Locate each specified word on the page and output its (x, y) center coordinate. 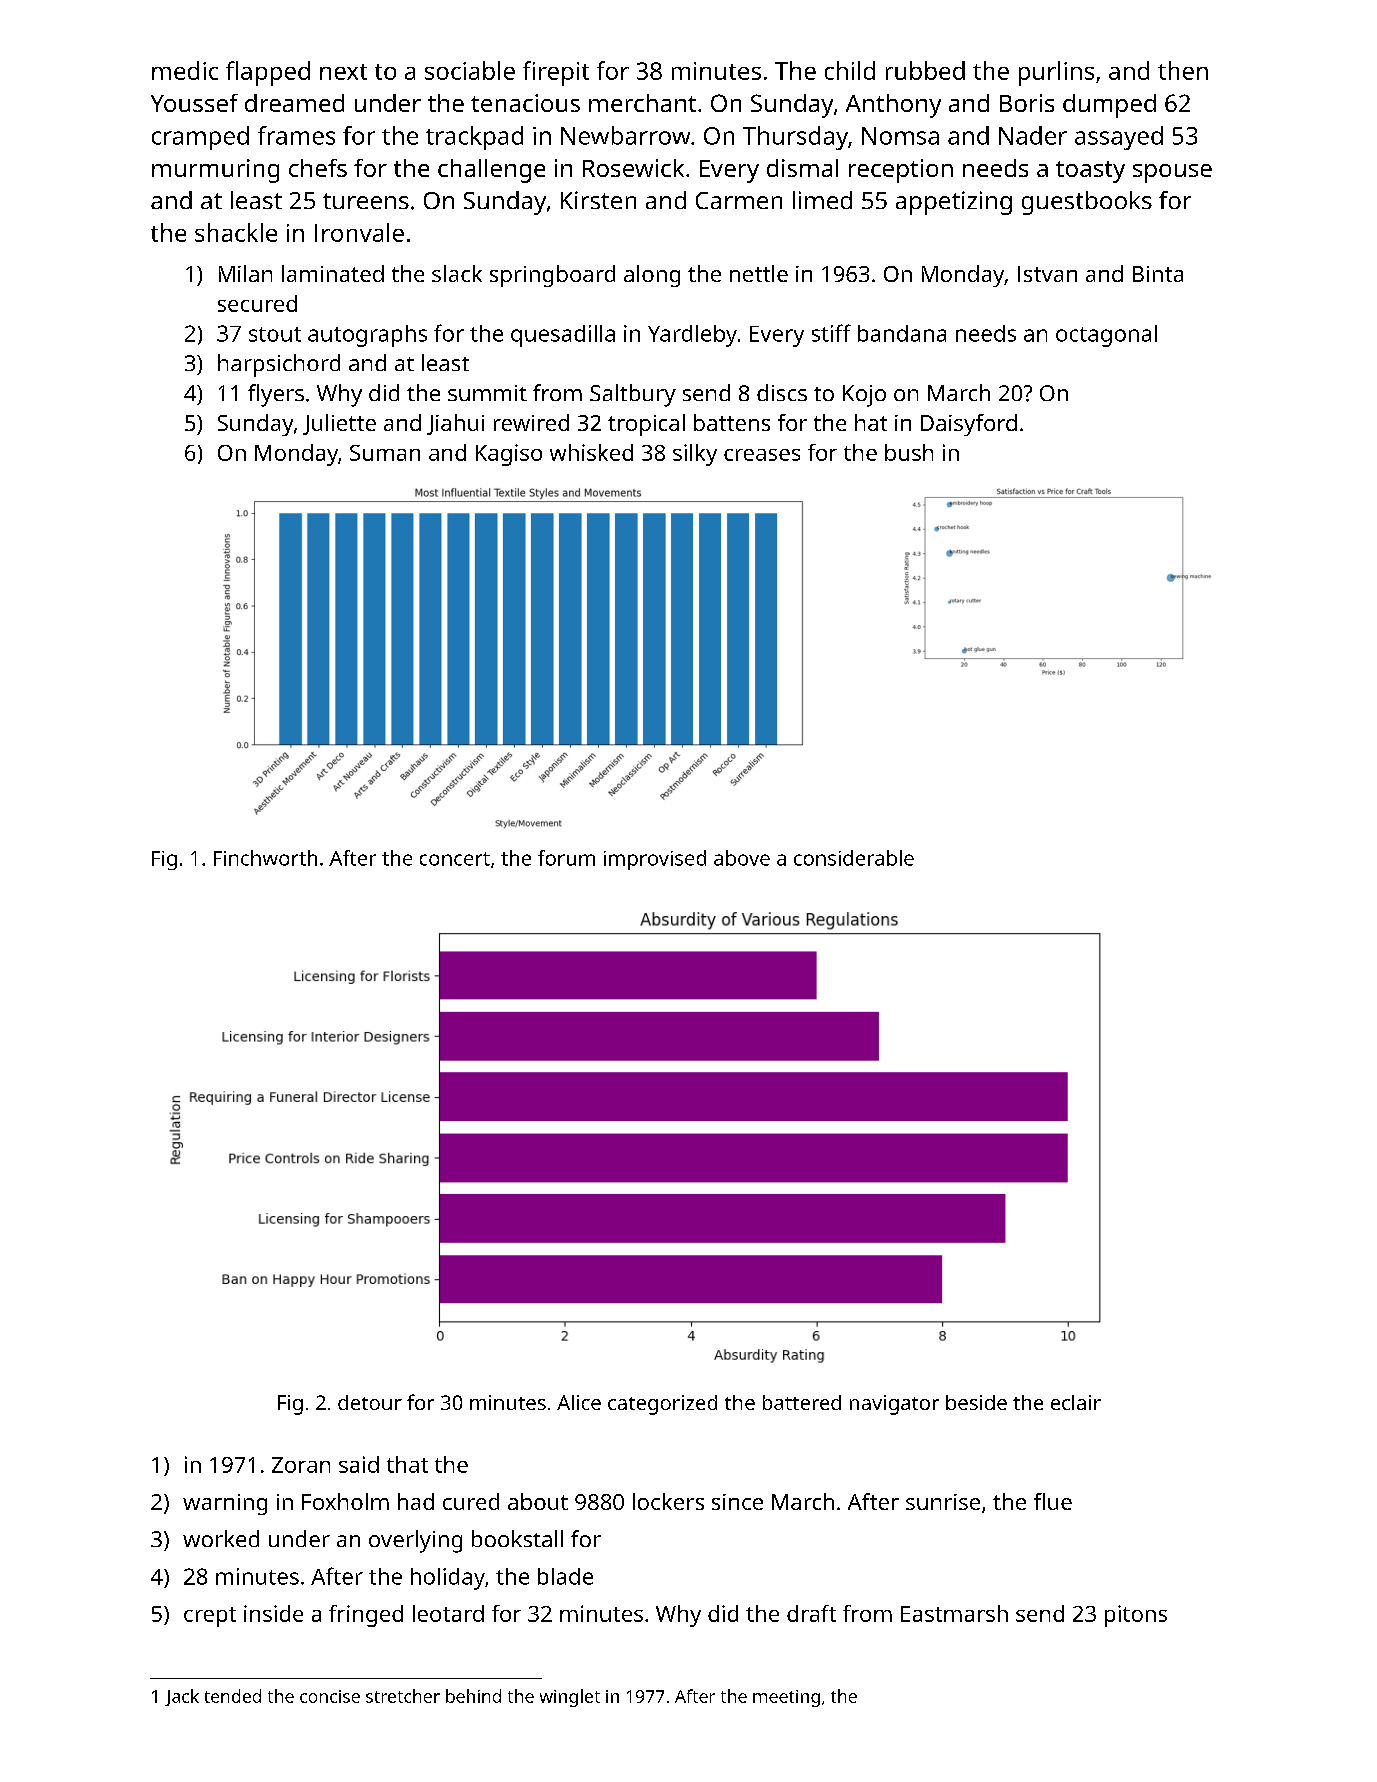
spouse (1172, 173)
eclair (1076, 1402)
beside (976, 1402)
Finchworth (265, 858)
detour (370, 1402)
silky (695, 455)
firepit (556, 73)
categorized (662, 1405)
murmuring (215, 171)
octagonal (1106, 336)
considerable (854, 858)
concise (330, 1696)
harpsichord (279, 365)
